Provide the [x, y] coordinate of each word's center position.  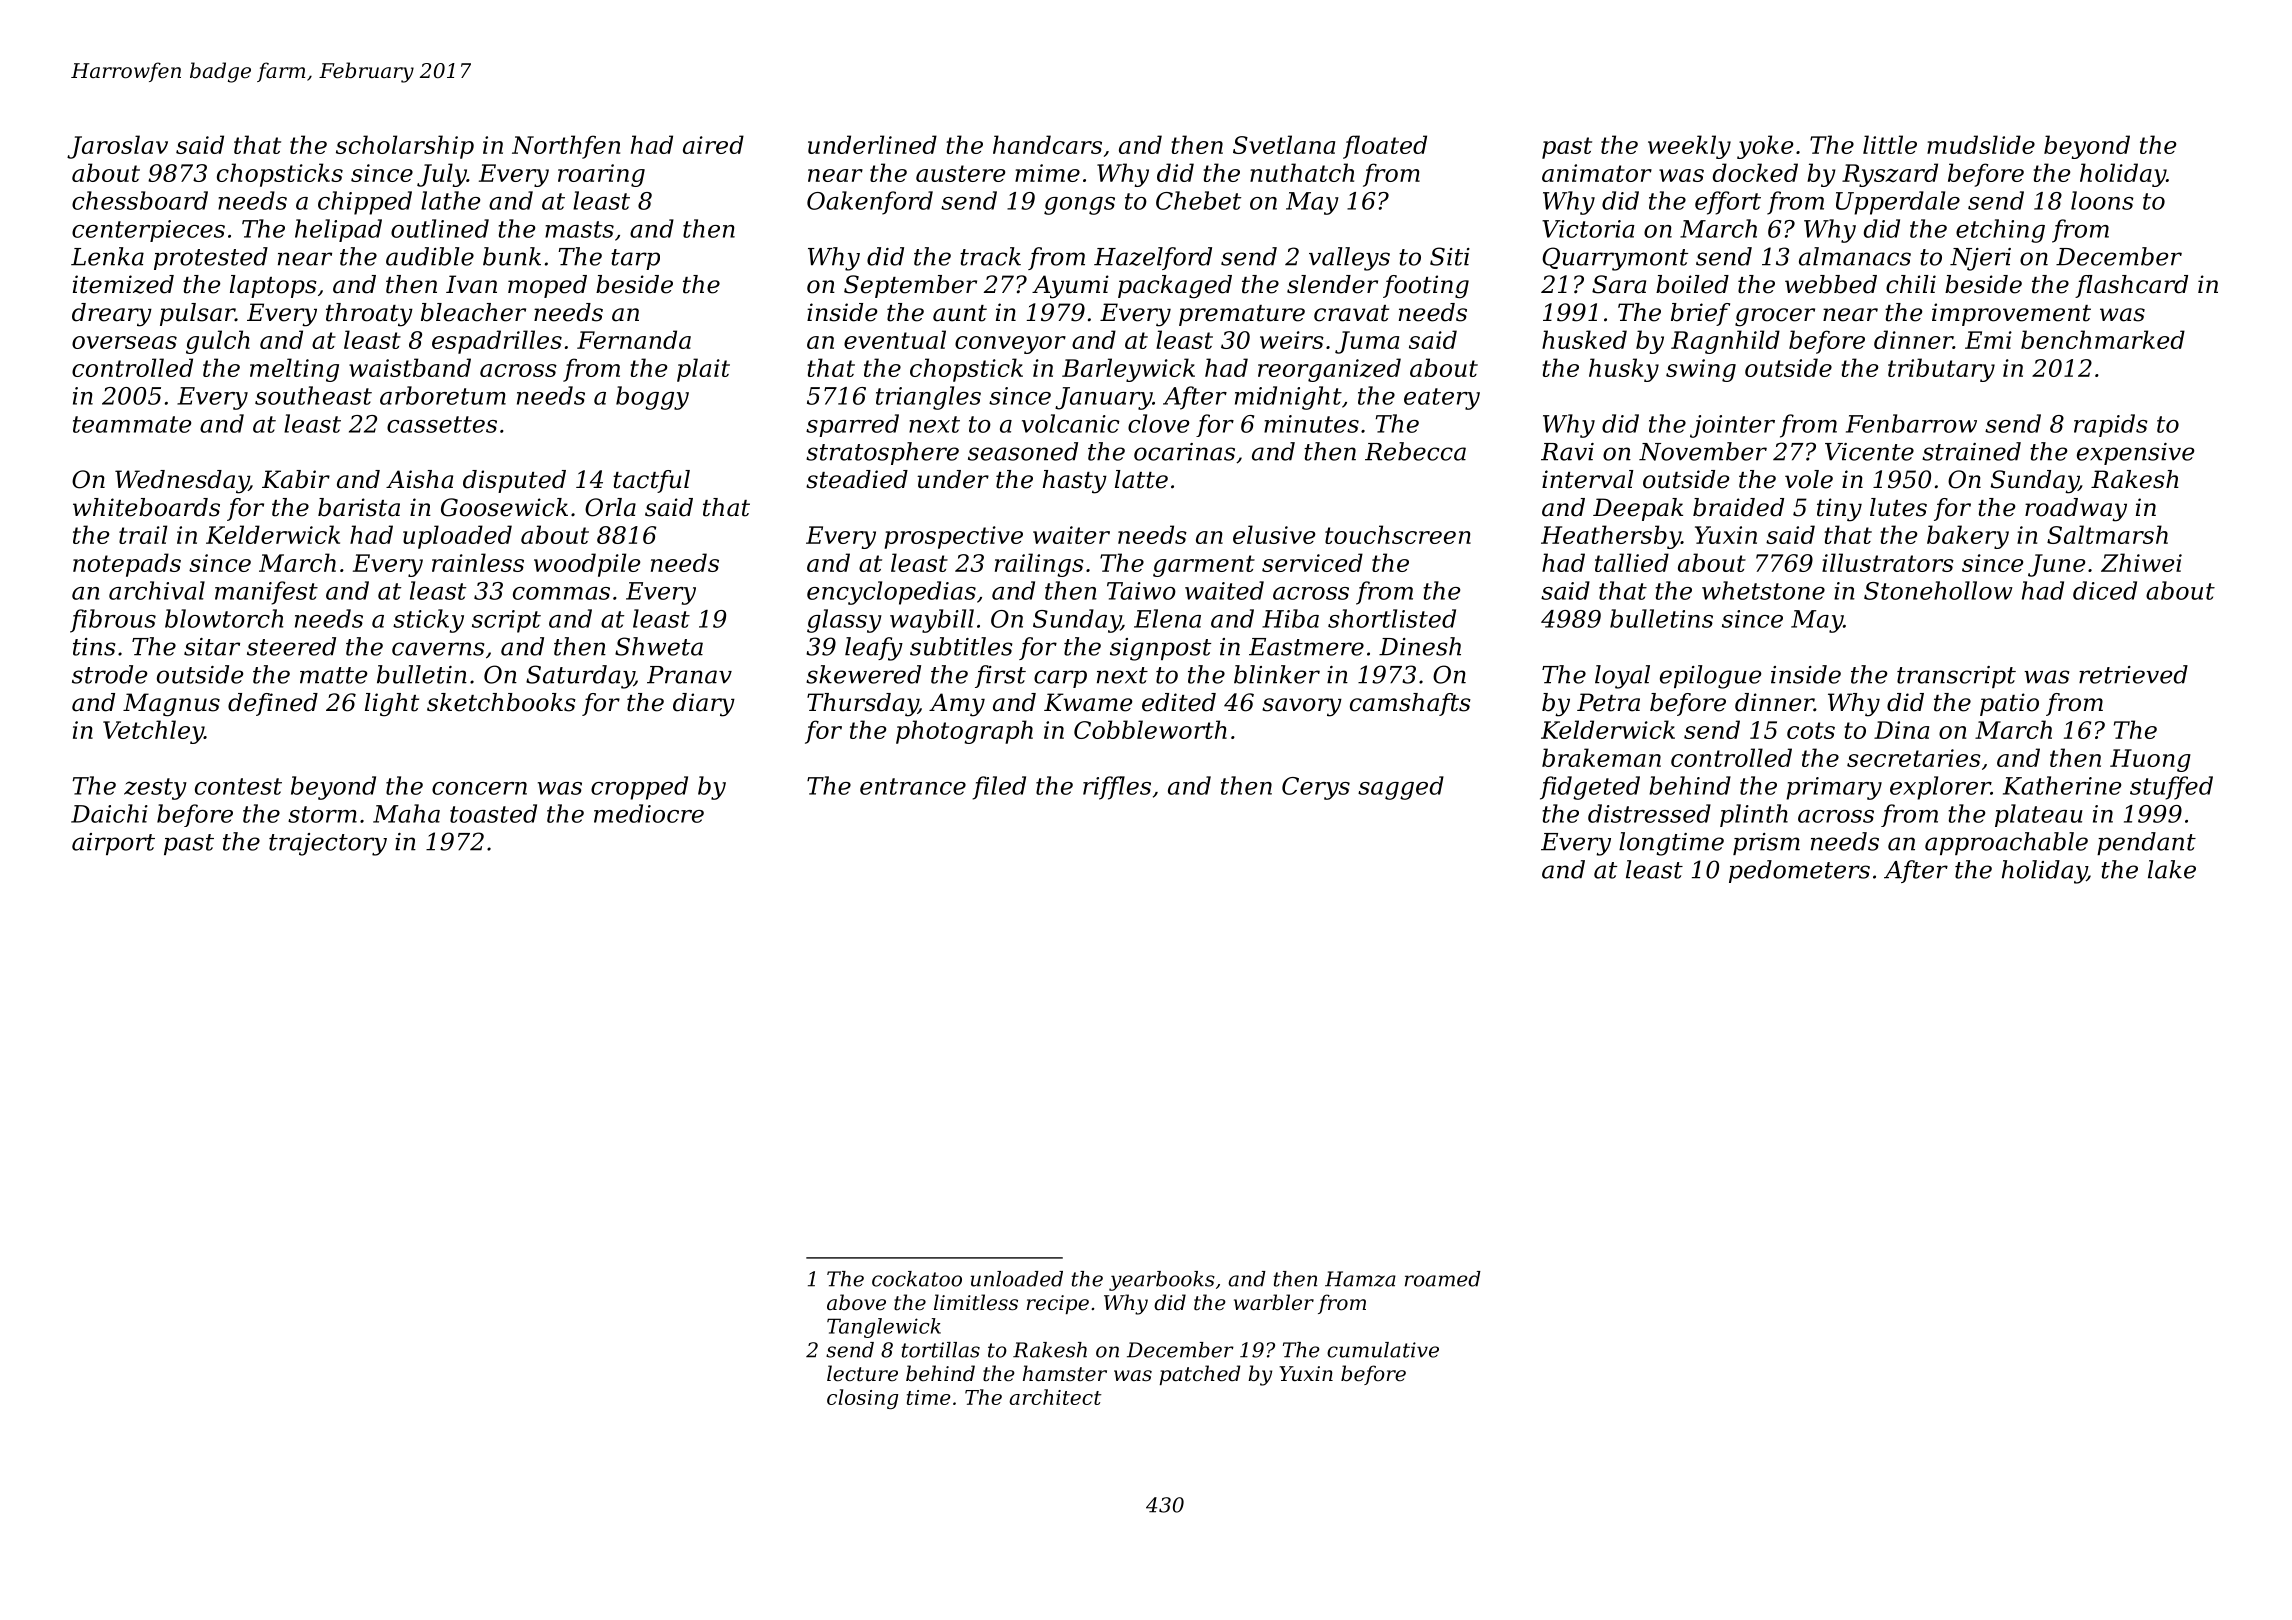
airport [113, 844]
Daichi [109, 813]
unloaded [1017, 1279]
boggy [652, 398]
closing [862, 1399]
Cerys [1316, 788]
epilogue [1710, 677]
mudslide [1981, 144]
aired [713, 144]
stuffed [2171, 788]
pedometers [1799, 871]
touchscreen [1398, 534]
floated [1385, 147]
